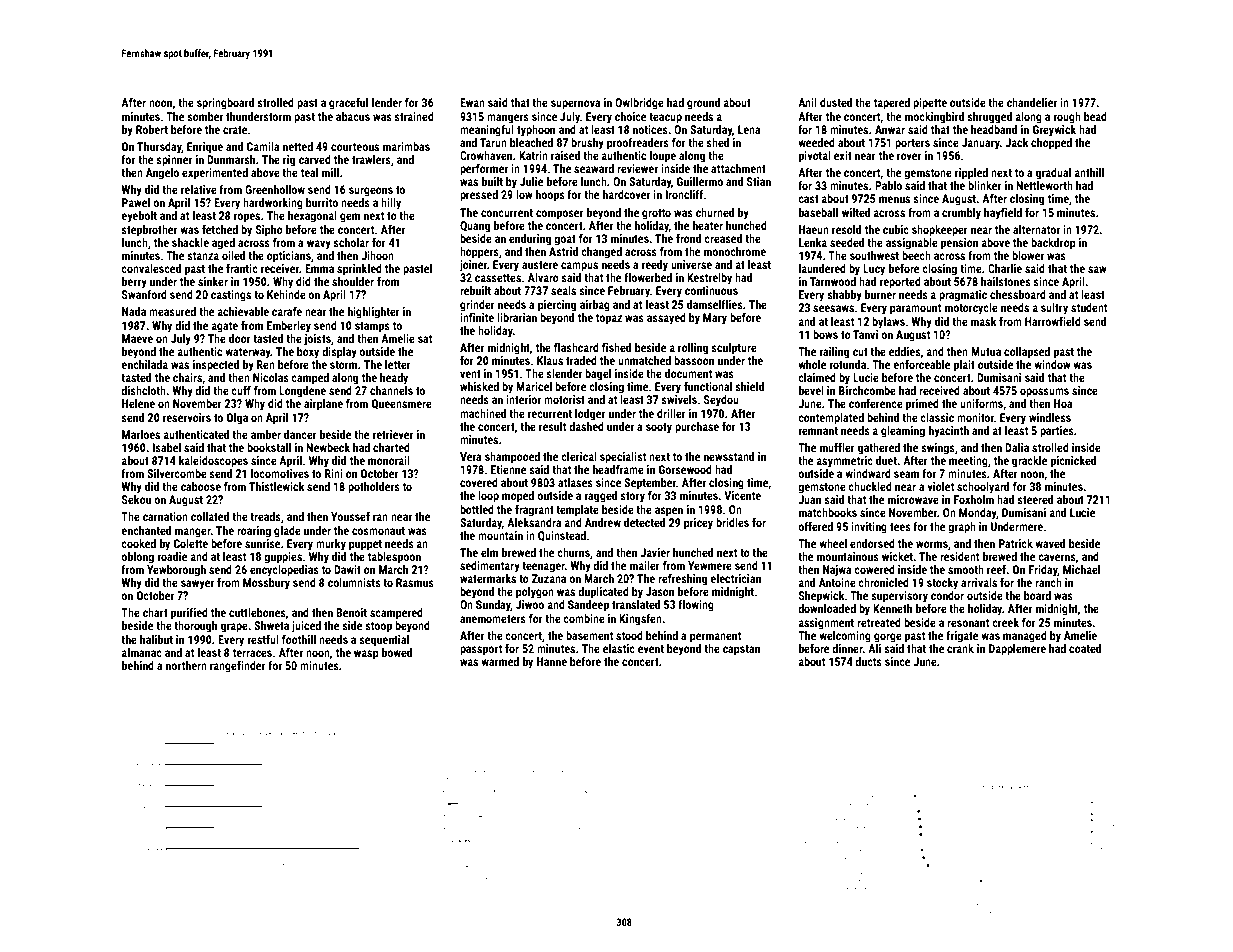 The image size is (1233, 952). What do you see at coordinates (1032, 102) in the screenshot?
I see `chandelier` at bounding box center [1032, 102].
